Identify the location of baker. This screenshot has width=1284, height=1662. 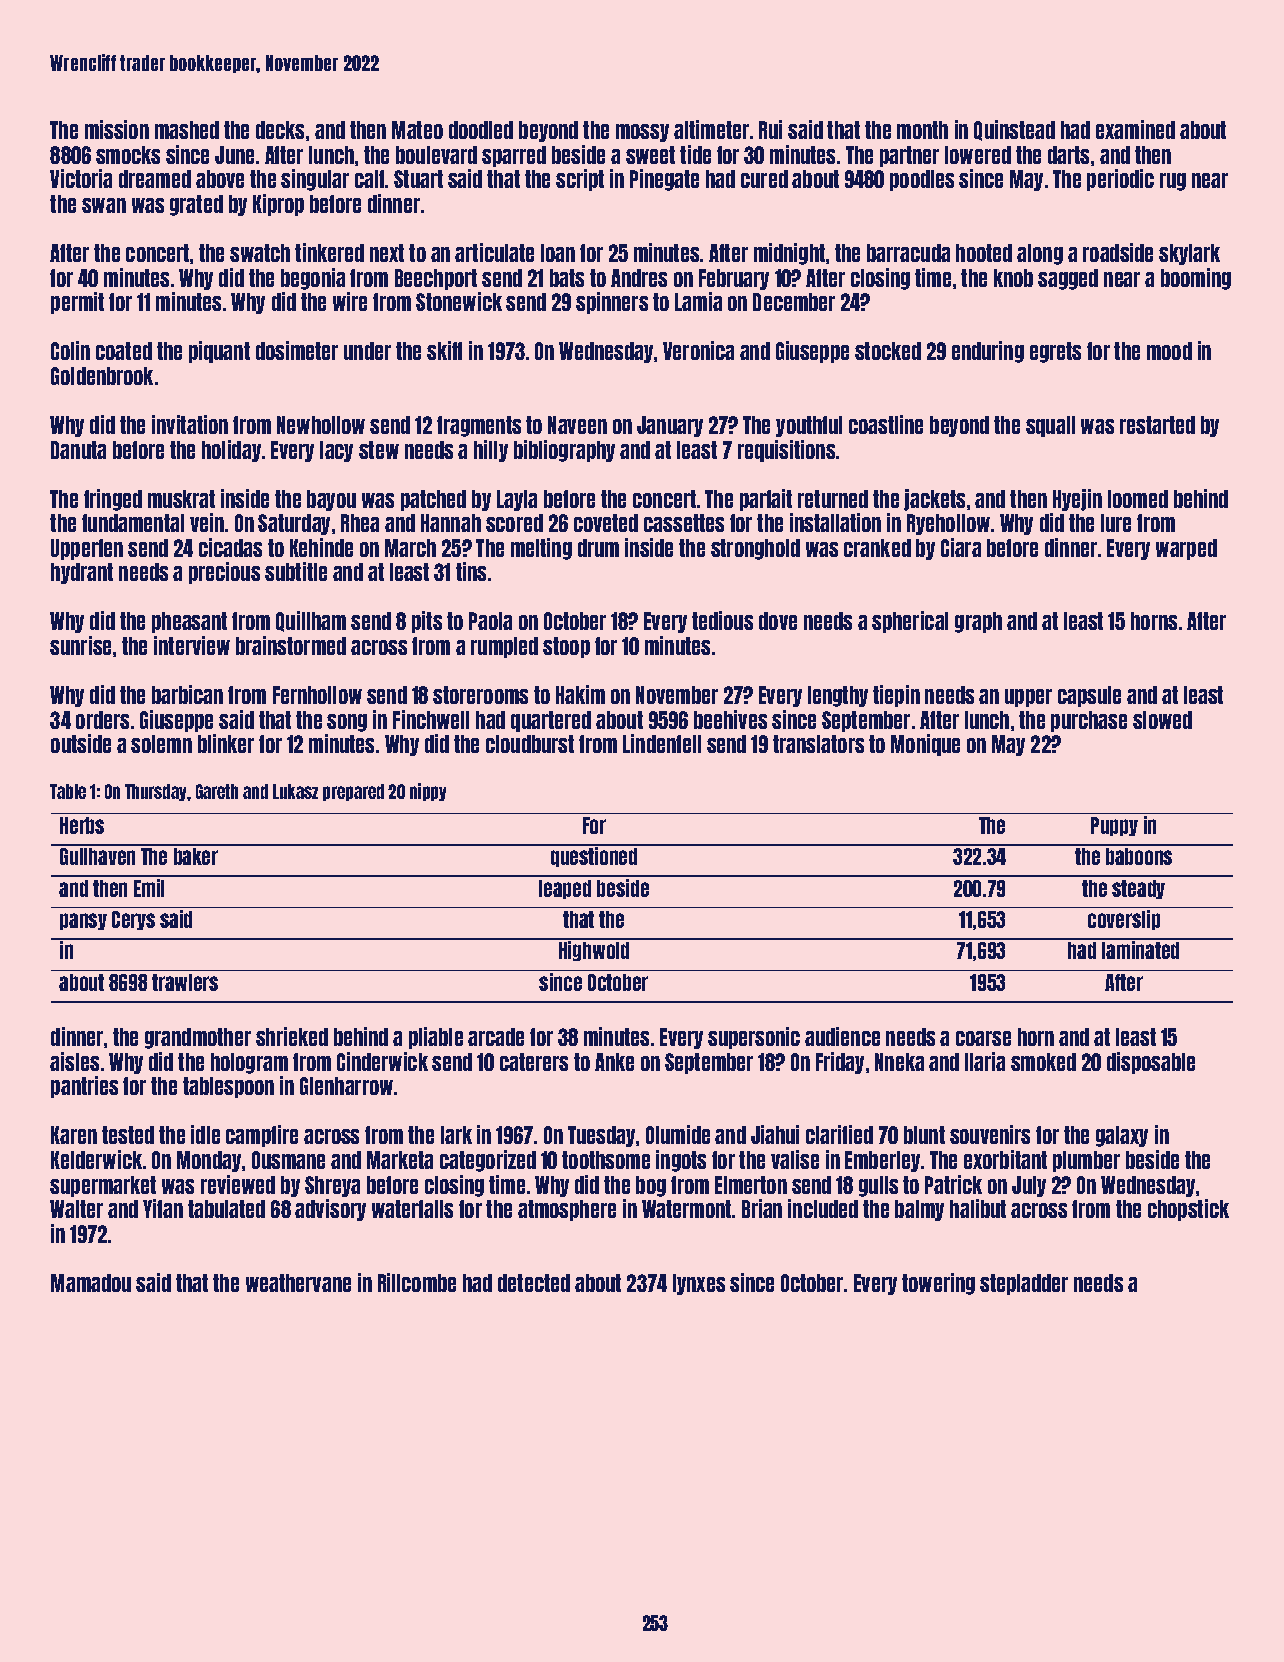
(196, 856).
